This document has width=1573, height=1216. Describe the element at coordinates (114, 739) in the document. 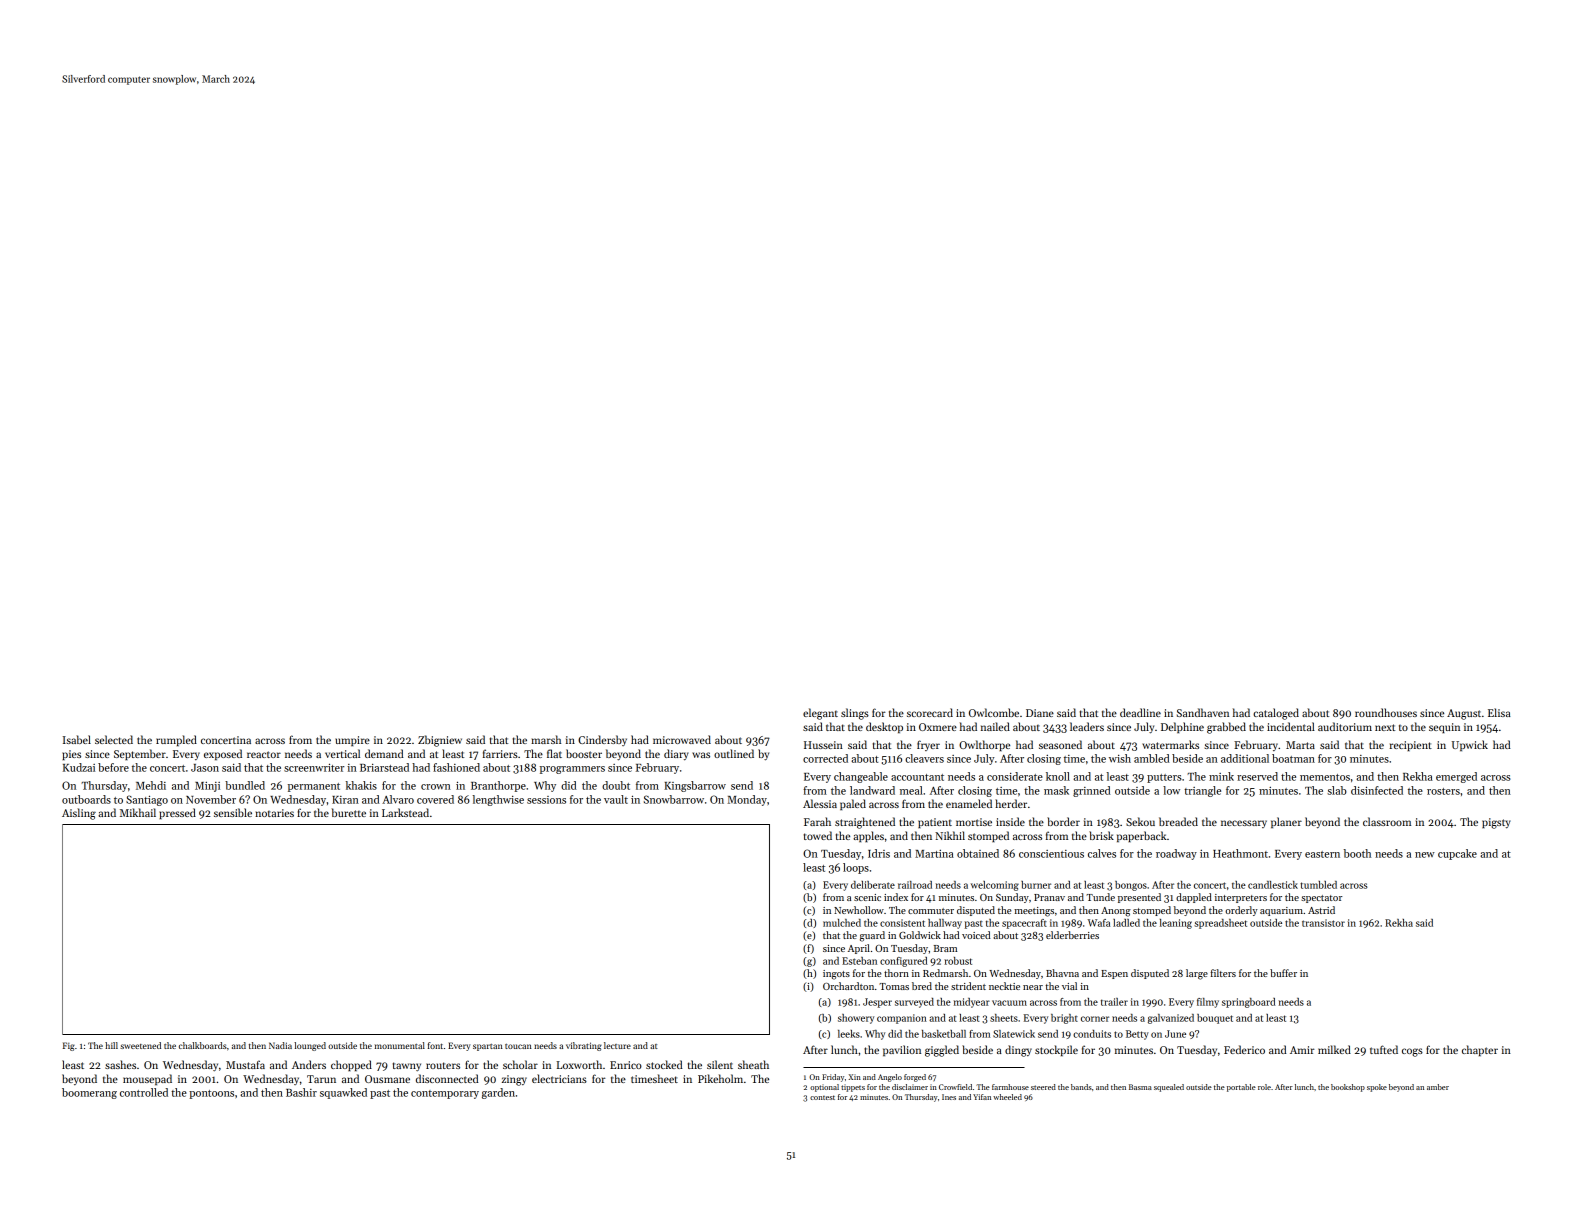

I see `selected` at that location.
